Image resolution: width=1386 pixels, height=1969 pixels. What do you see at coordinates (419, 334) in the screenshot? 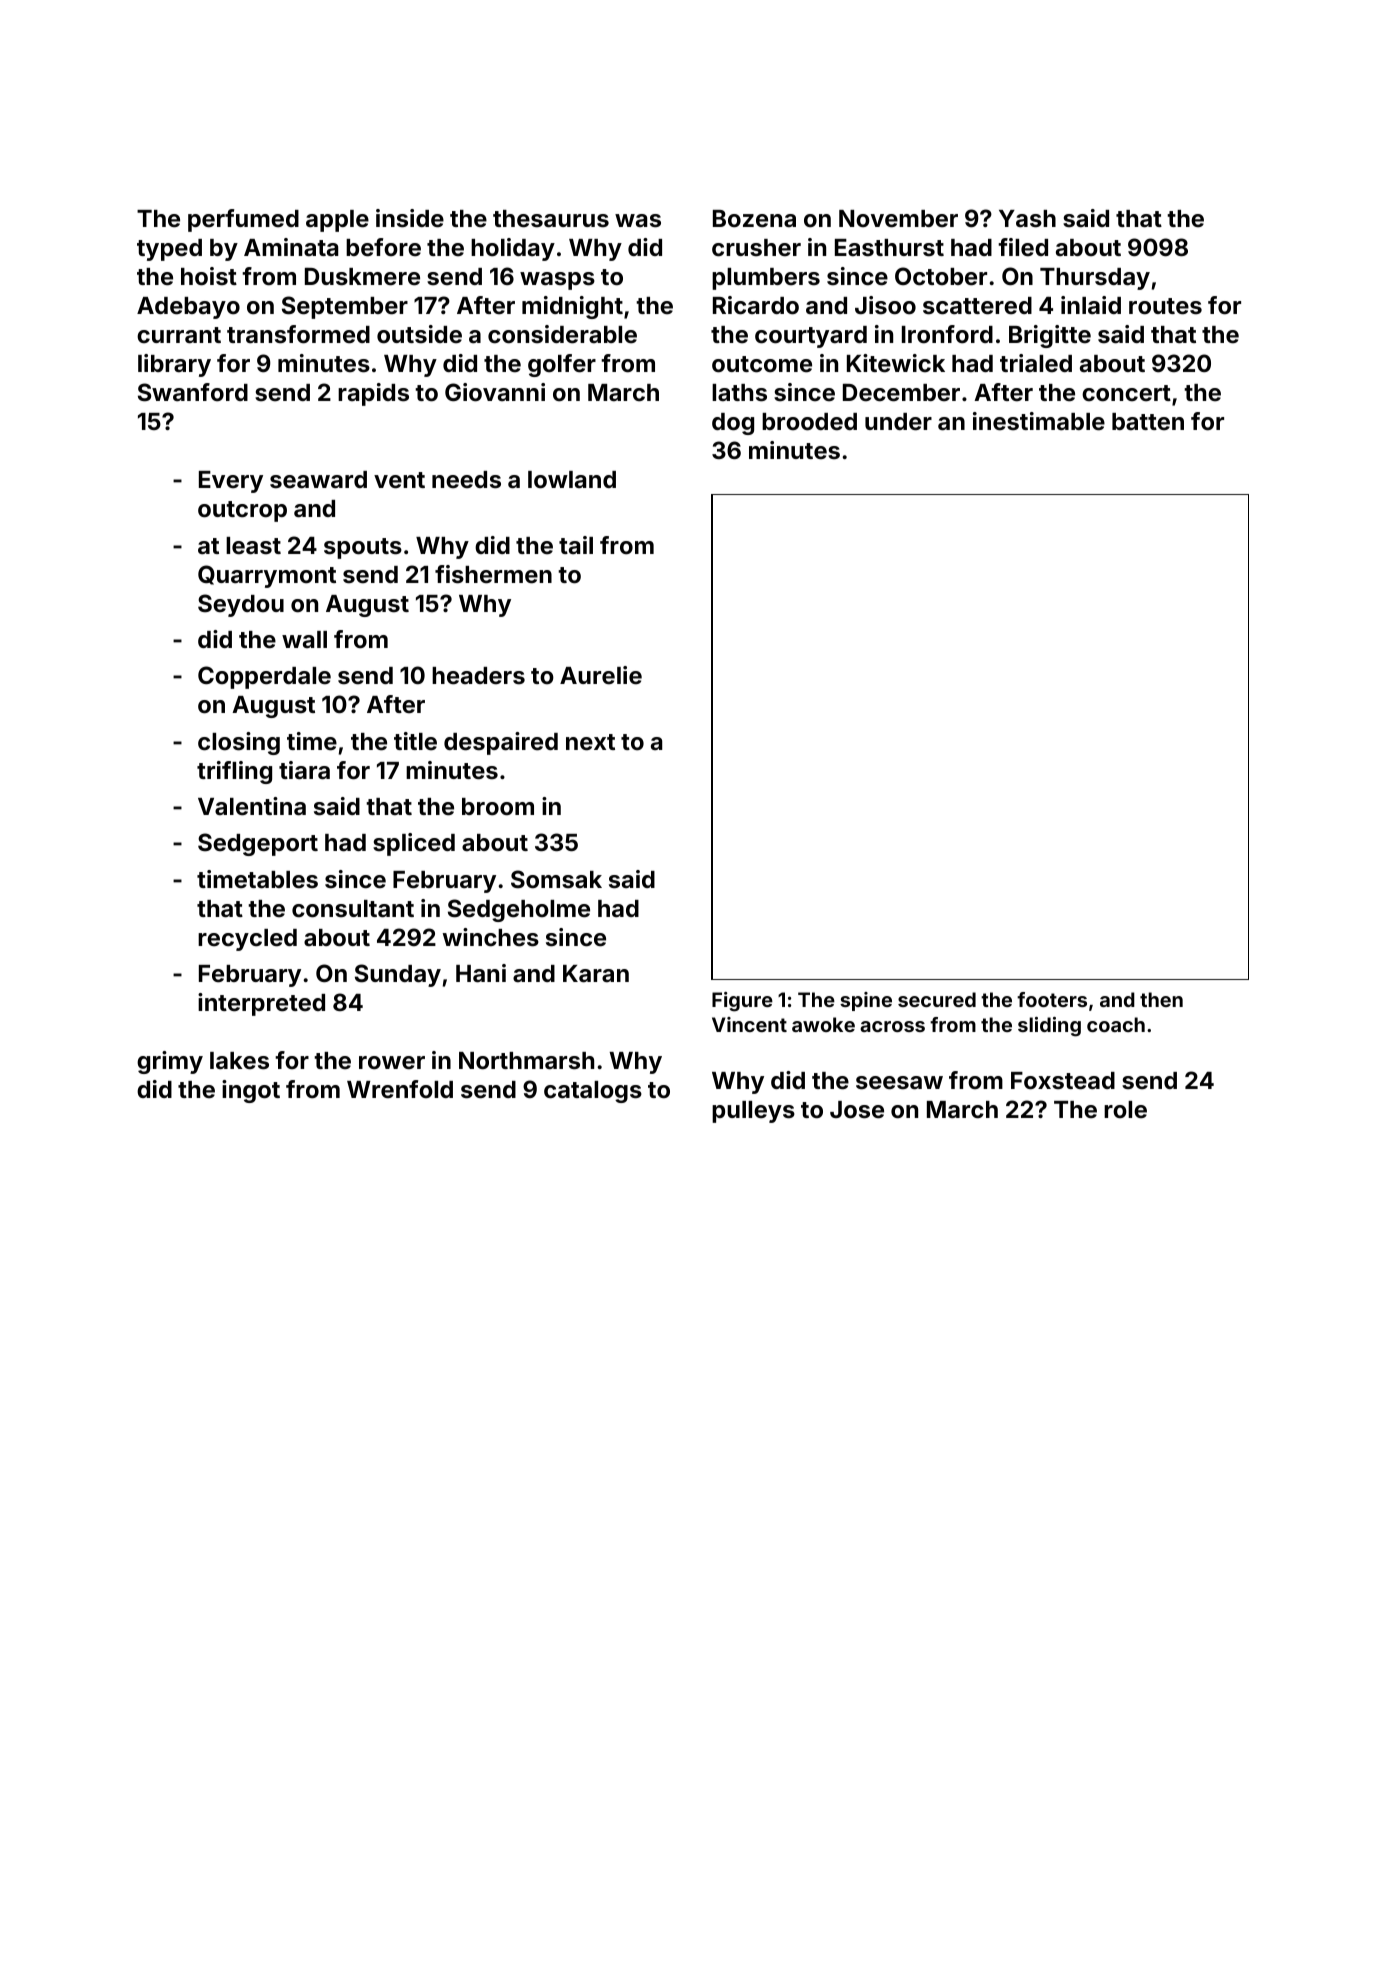
I see `outside` at bounding box center [419, 334].
